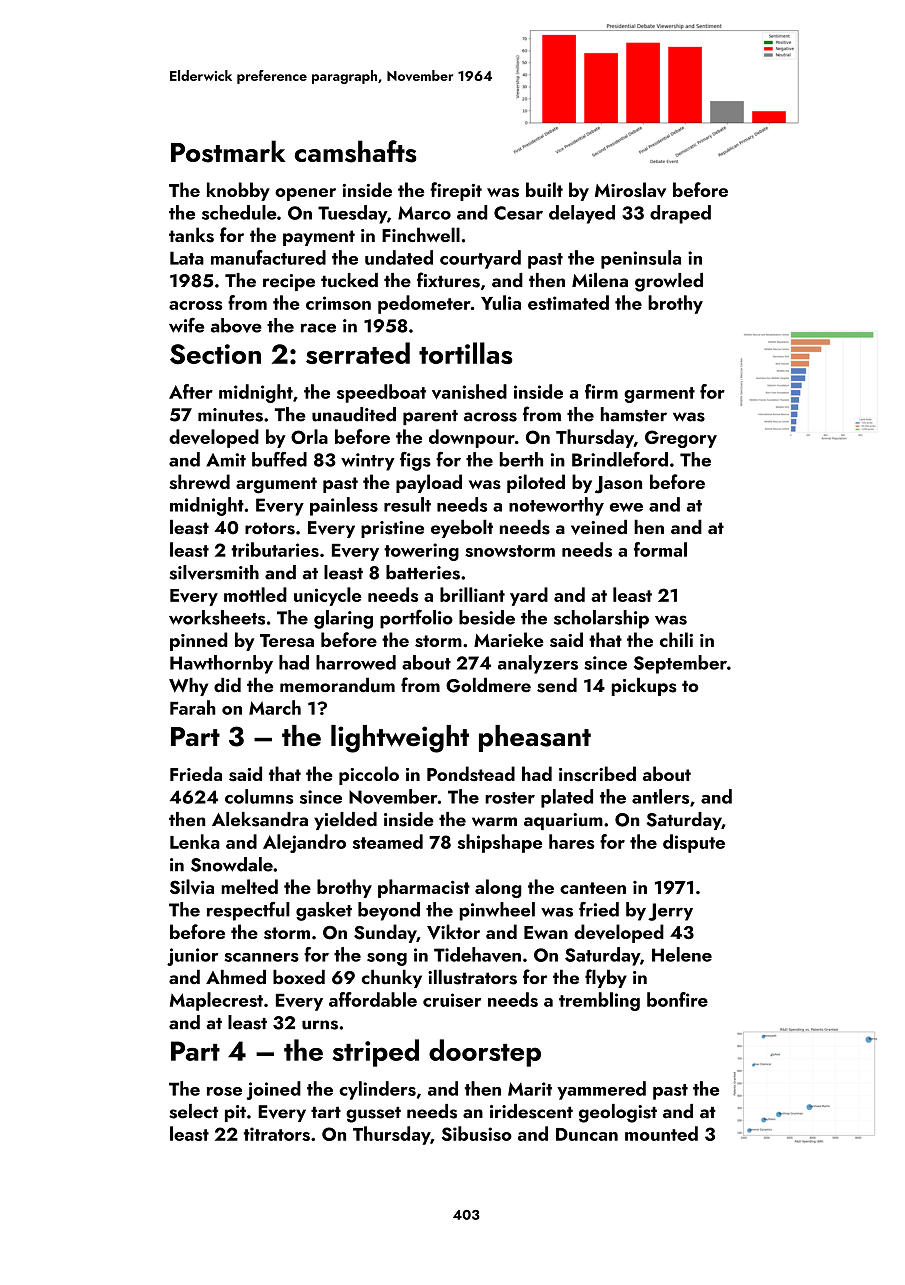  What do you see at coordinates (630, 190) in the image?
I see `Miroslav` at bounding box center [630, 190].
